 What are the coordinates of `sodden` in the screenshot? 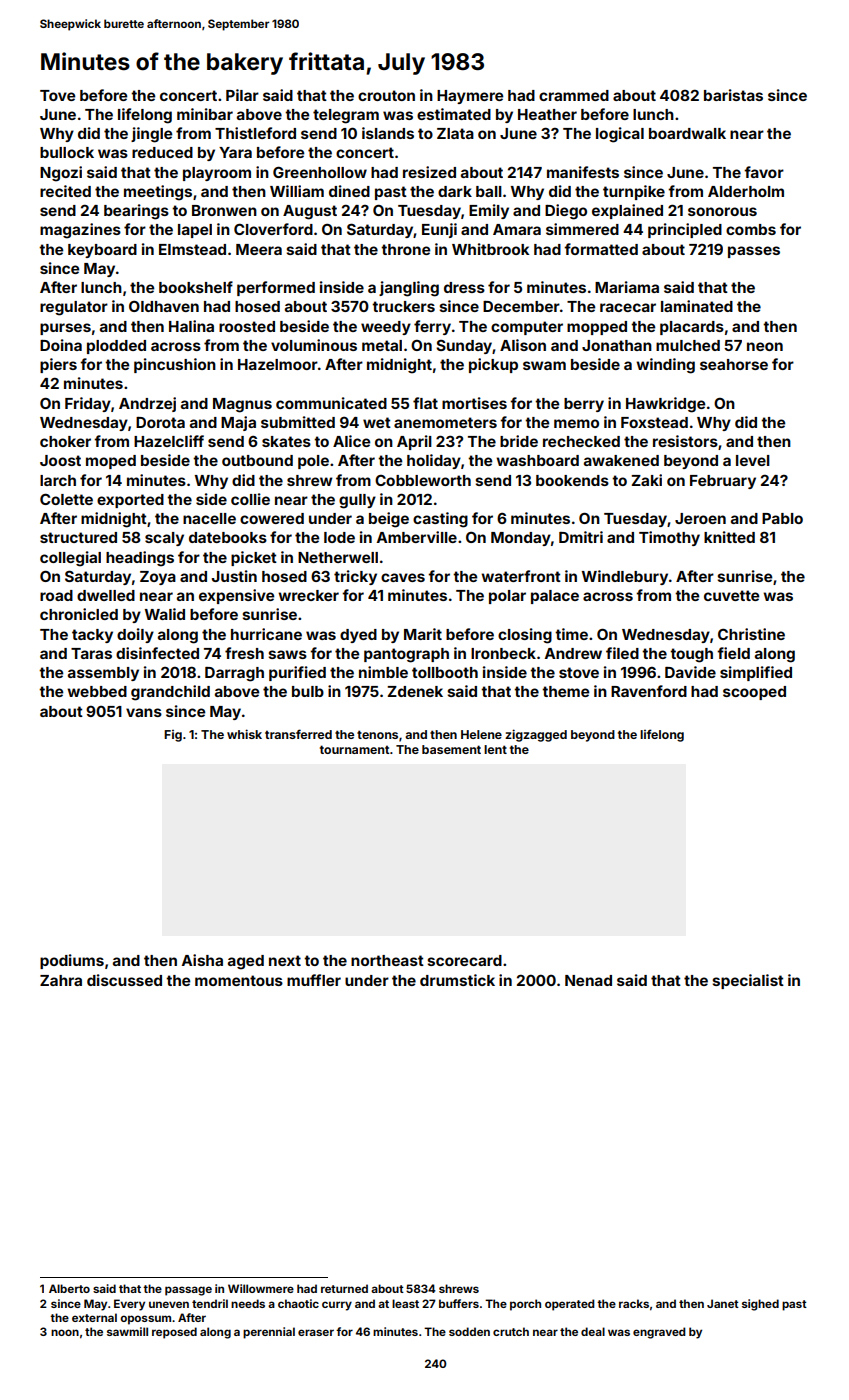 It's located at (469, 1331).
